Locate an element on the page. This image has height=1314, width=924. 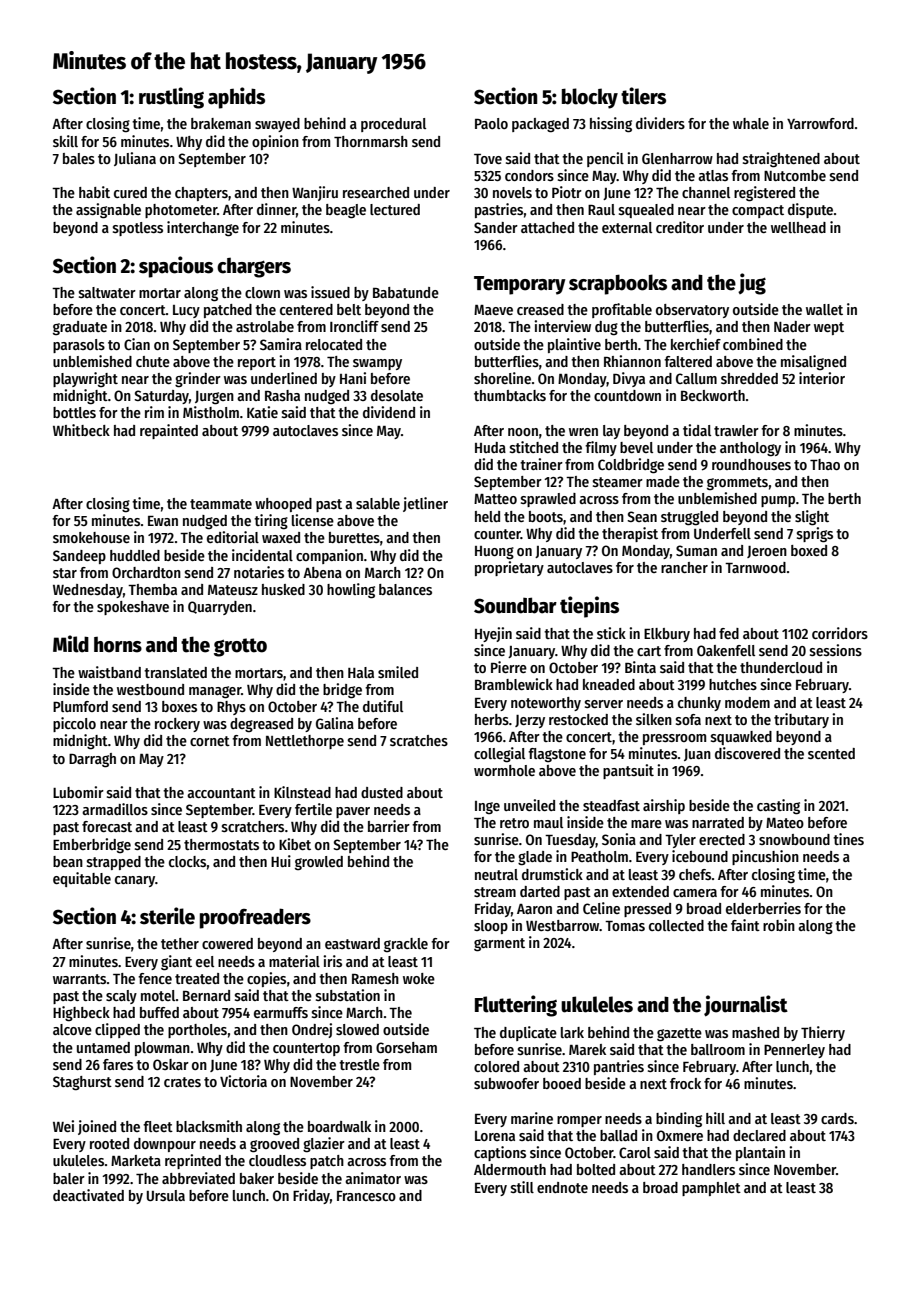
robin is located at coordinates (779, 925).
